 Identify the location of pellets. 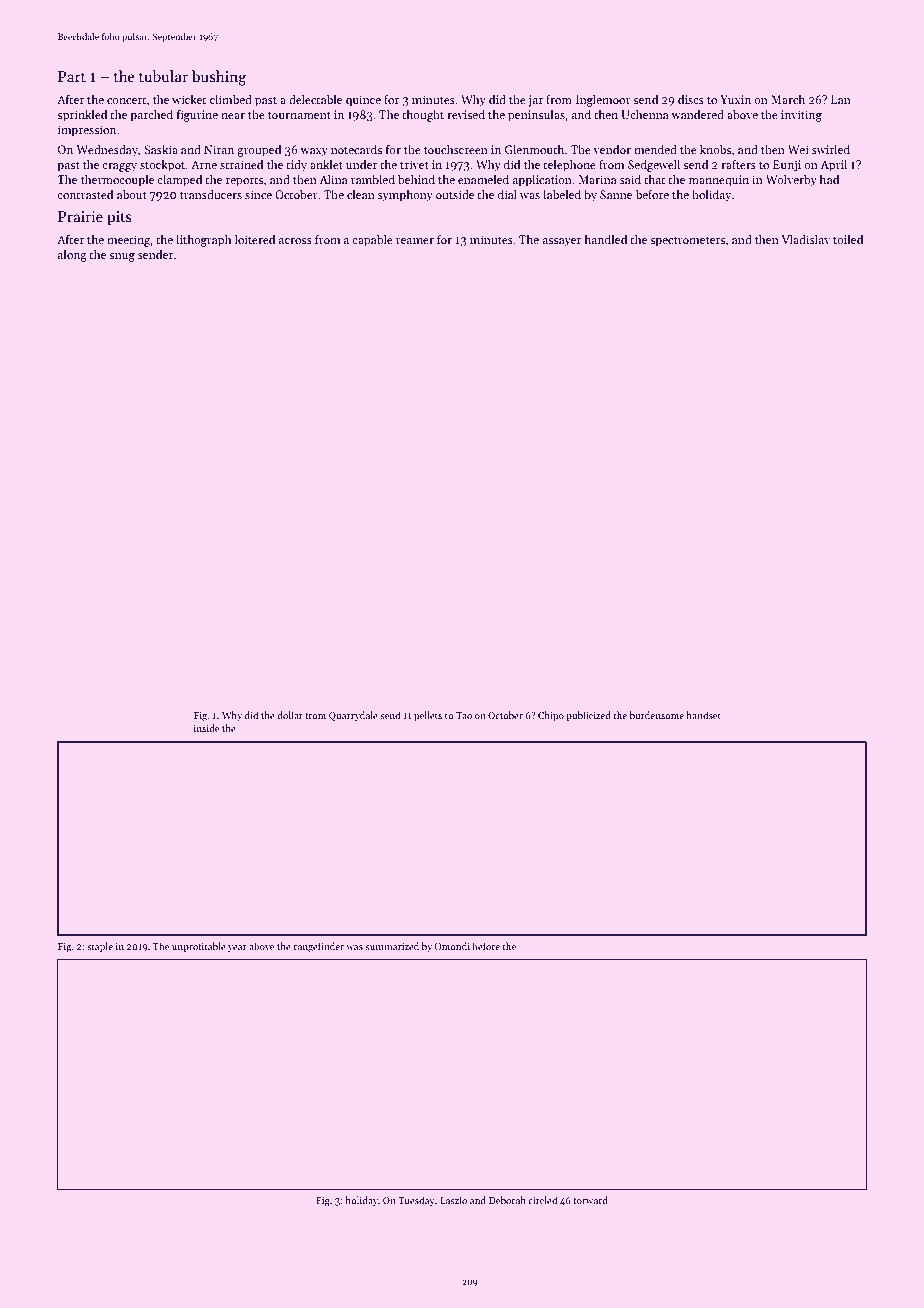
(428, 716).
